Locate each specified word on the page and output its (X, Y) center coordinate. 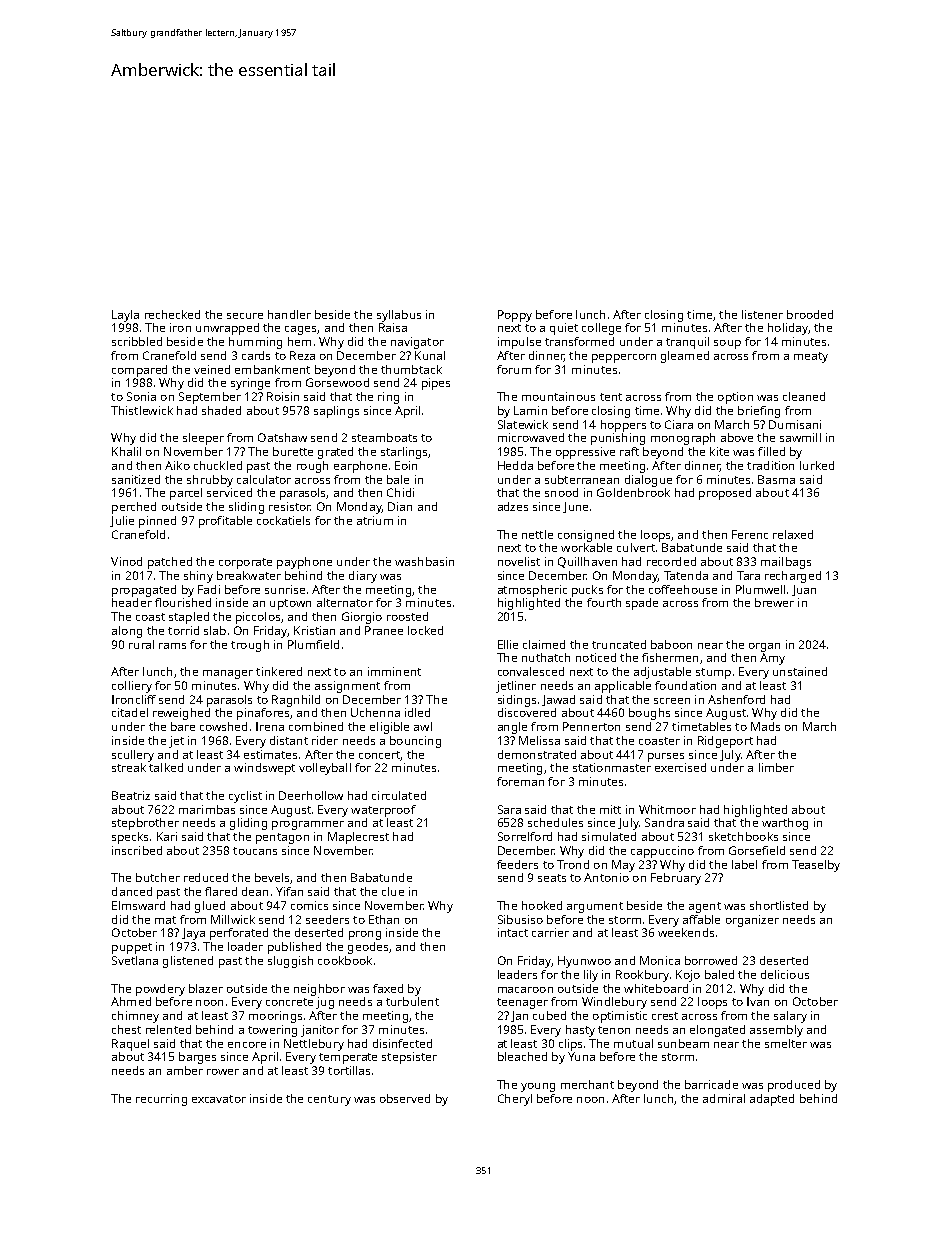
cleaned (804, 396)
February (676, 879)
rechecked (172, 314)
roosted (407, 616)
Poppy (515, 316)
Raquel (130, 1045)
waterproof (383, 811)
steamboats (384, 437)
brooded (810, 314)
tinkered (279, 671)
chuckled (218, 465)
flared (221, 891)
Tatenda (686, 575)
